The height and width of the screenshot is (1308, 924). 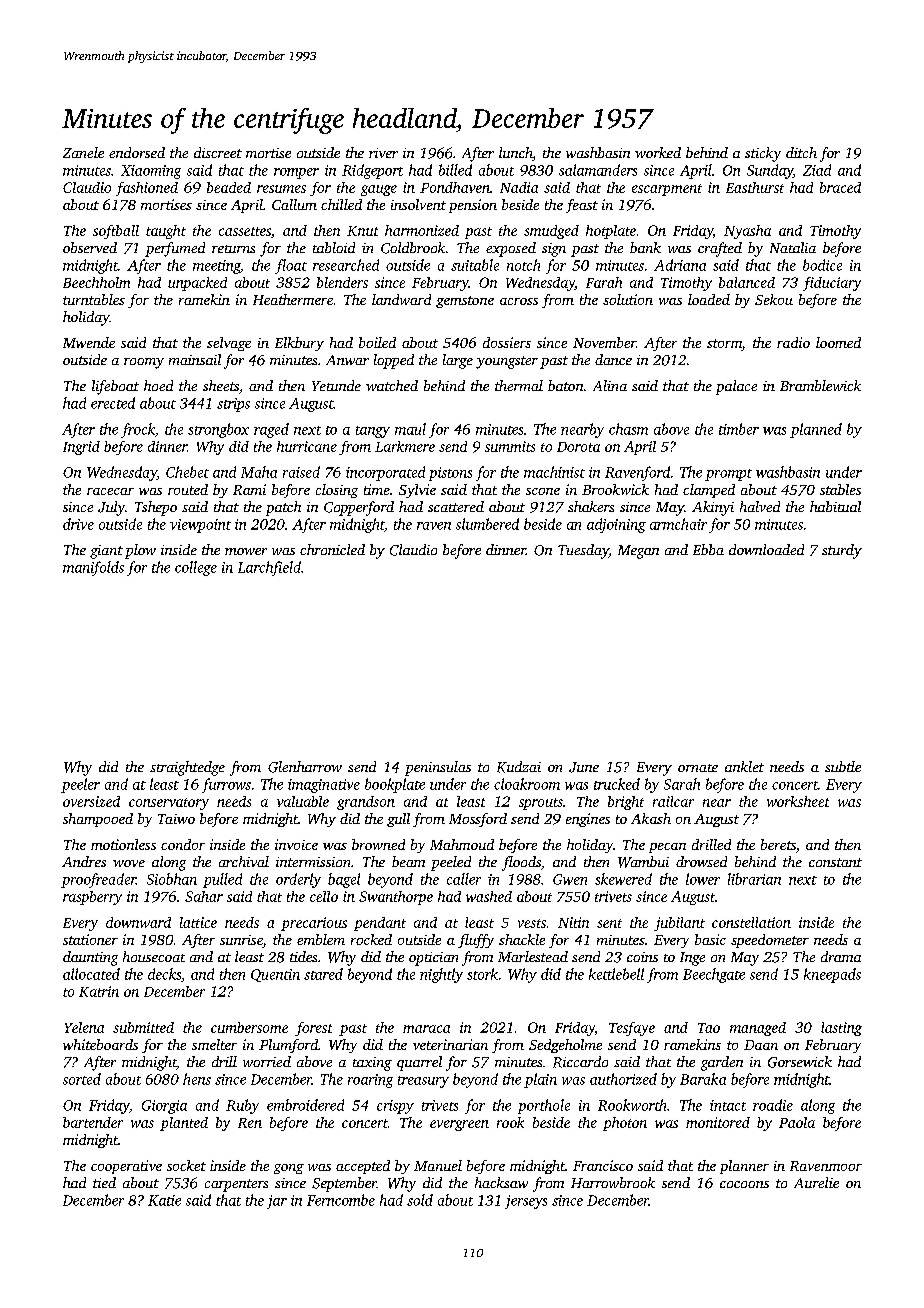 I want to click on bank, so click(x=645, y=247).
